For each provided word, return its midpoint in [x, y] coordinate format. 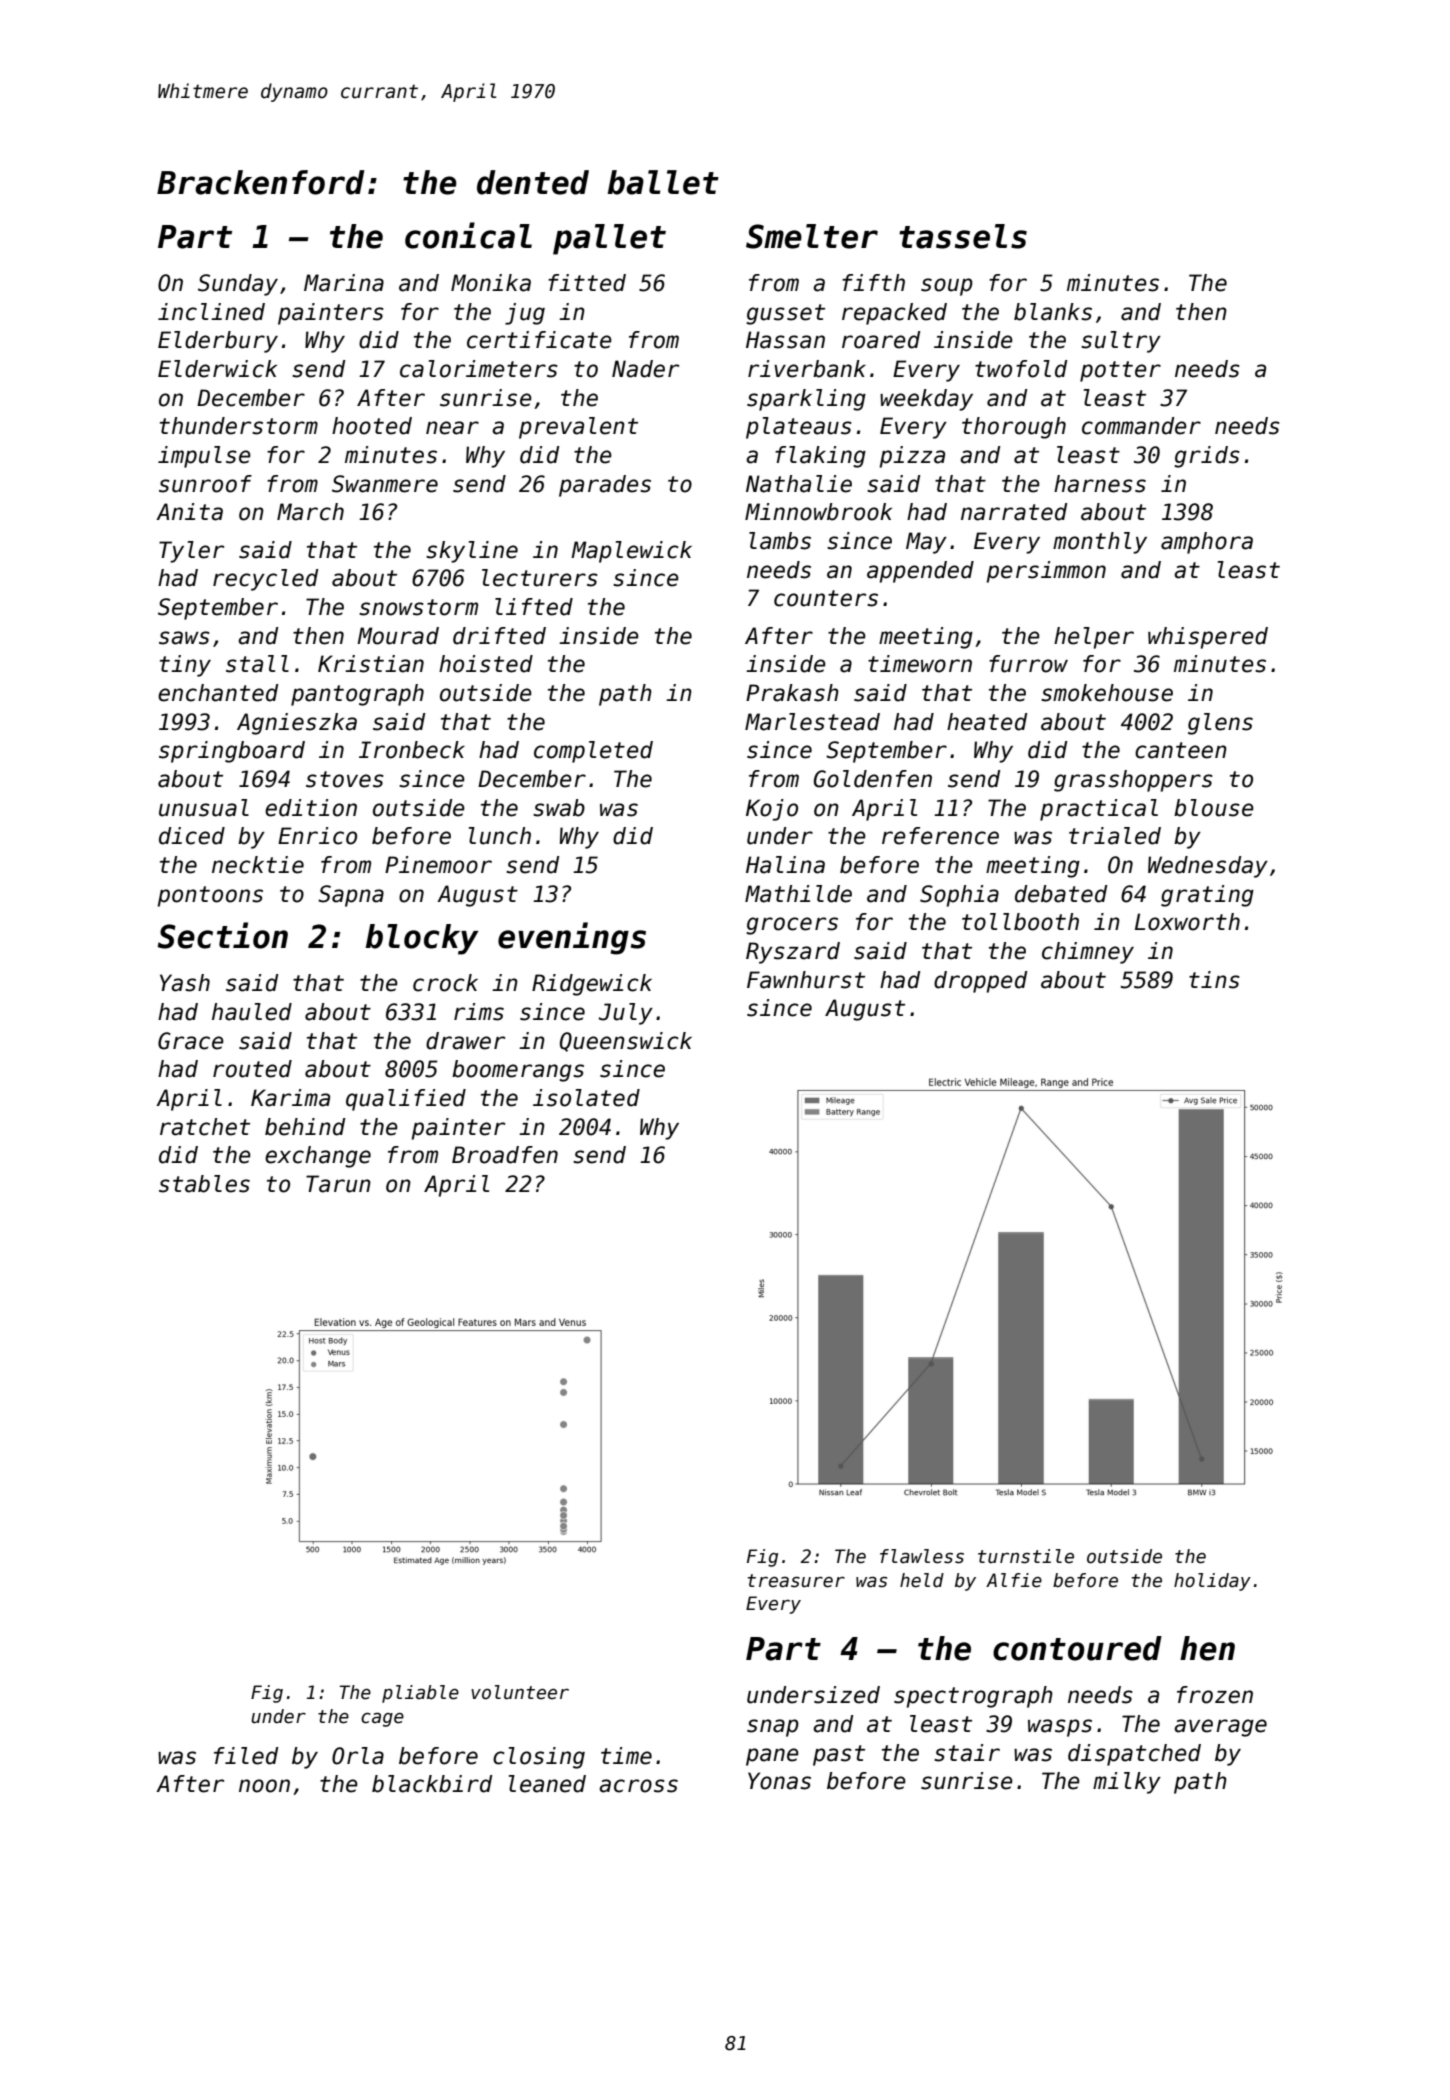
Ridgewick [592, 985]
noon [264, 1786]
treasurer [796, 1581]
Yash [185, 983]
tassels [963, 236]
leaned [547, 1784]
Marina [344, 283]
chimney [1088, 953]
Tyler [191, 552]
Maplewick [631, 552]
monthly [1100, 543]
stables [204, 1184]
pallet [609, 239]
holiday [1212, 1582]
